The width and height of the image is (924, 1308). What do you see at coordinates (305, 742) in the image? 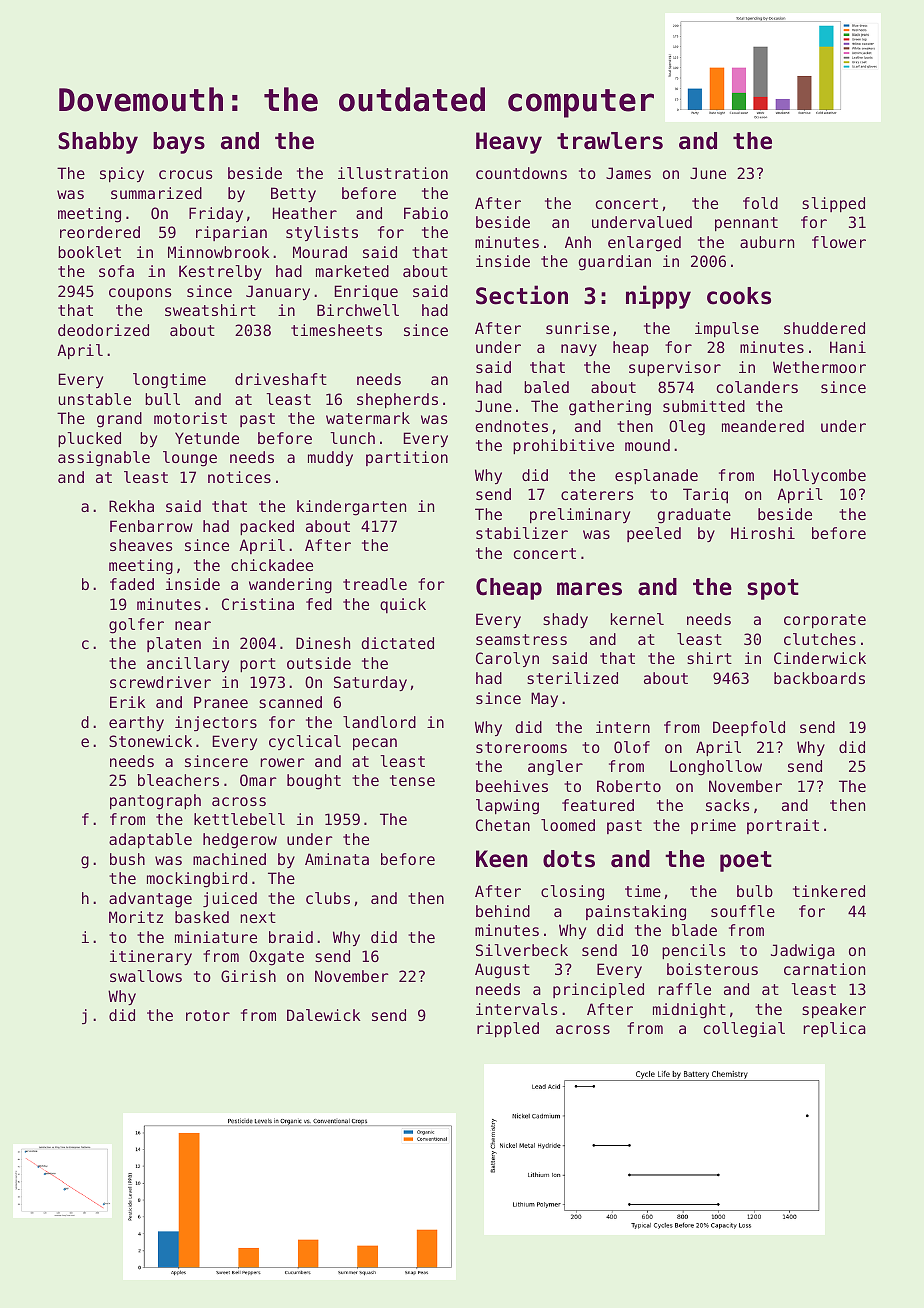
I see `cyclical` at bounding box center [305, 742].
